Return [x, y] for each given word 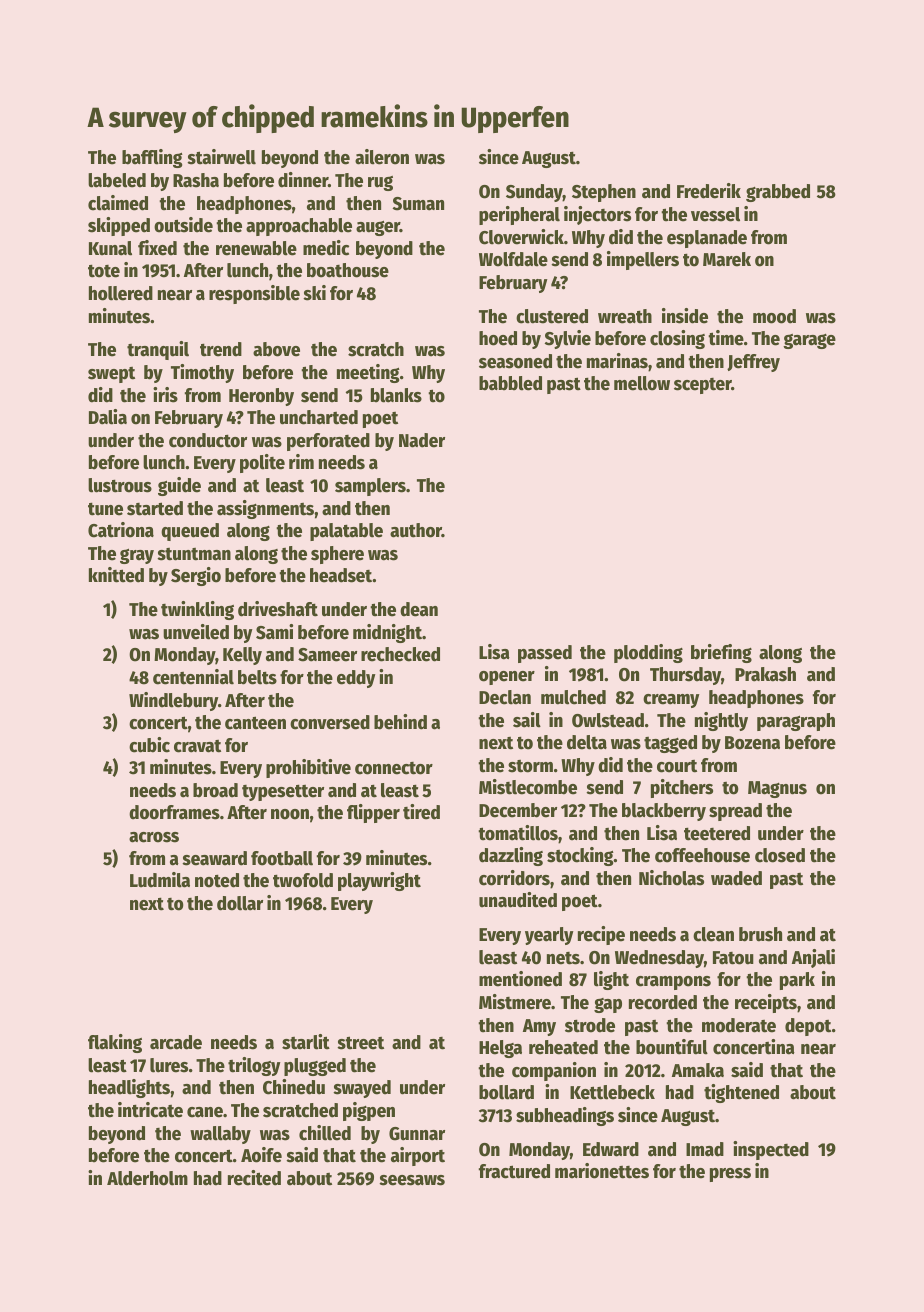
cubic [149, 745]
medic [326, 248]
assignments [265, 509]
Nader [422, 440]
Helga [500, 1049]
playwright [379, 881]
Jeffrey [753, 363]
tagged [670, 744]
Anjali [813, 958]
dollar [240, 903]
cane [205, 1112]
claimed [118, 203]
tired [421, 812]
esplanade [707, 239]
